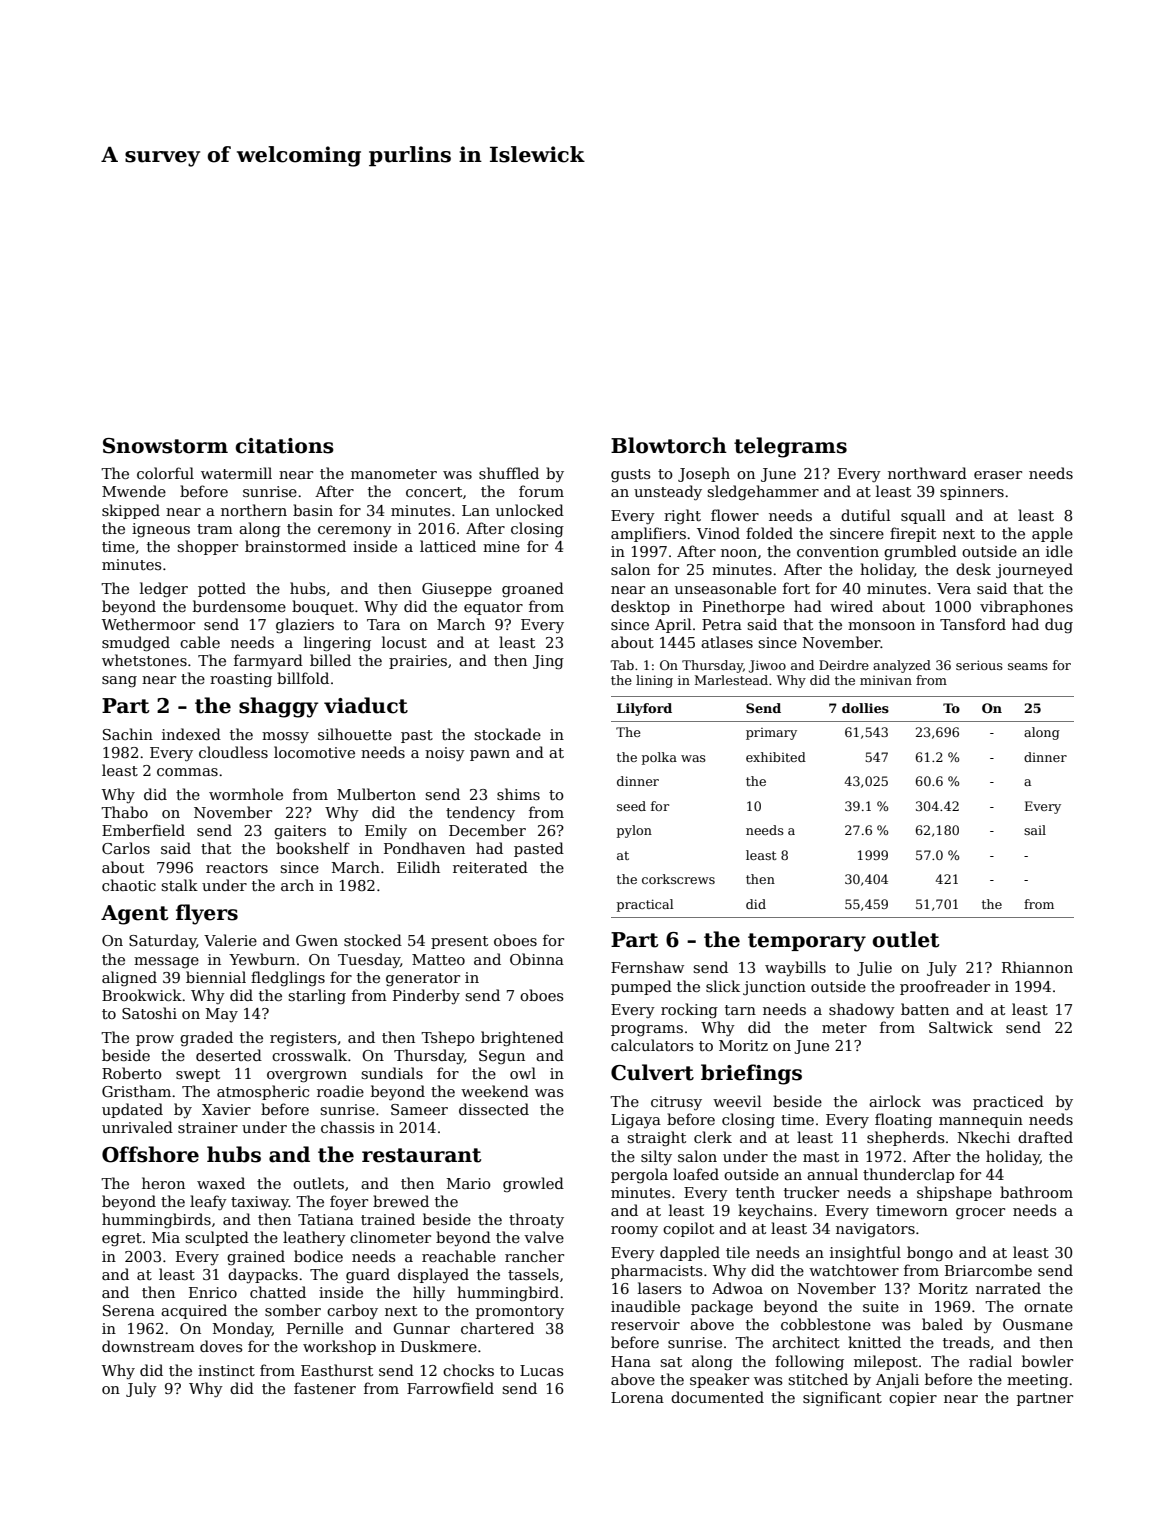  What do you see at coordinates (438, 959) in the image?
I see `Matteo` at bounding box center [438, 959].
